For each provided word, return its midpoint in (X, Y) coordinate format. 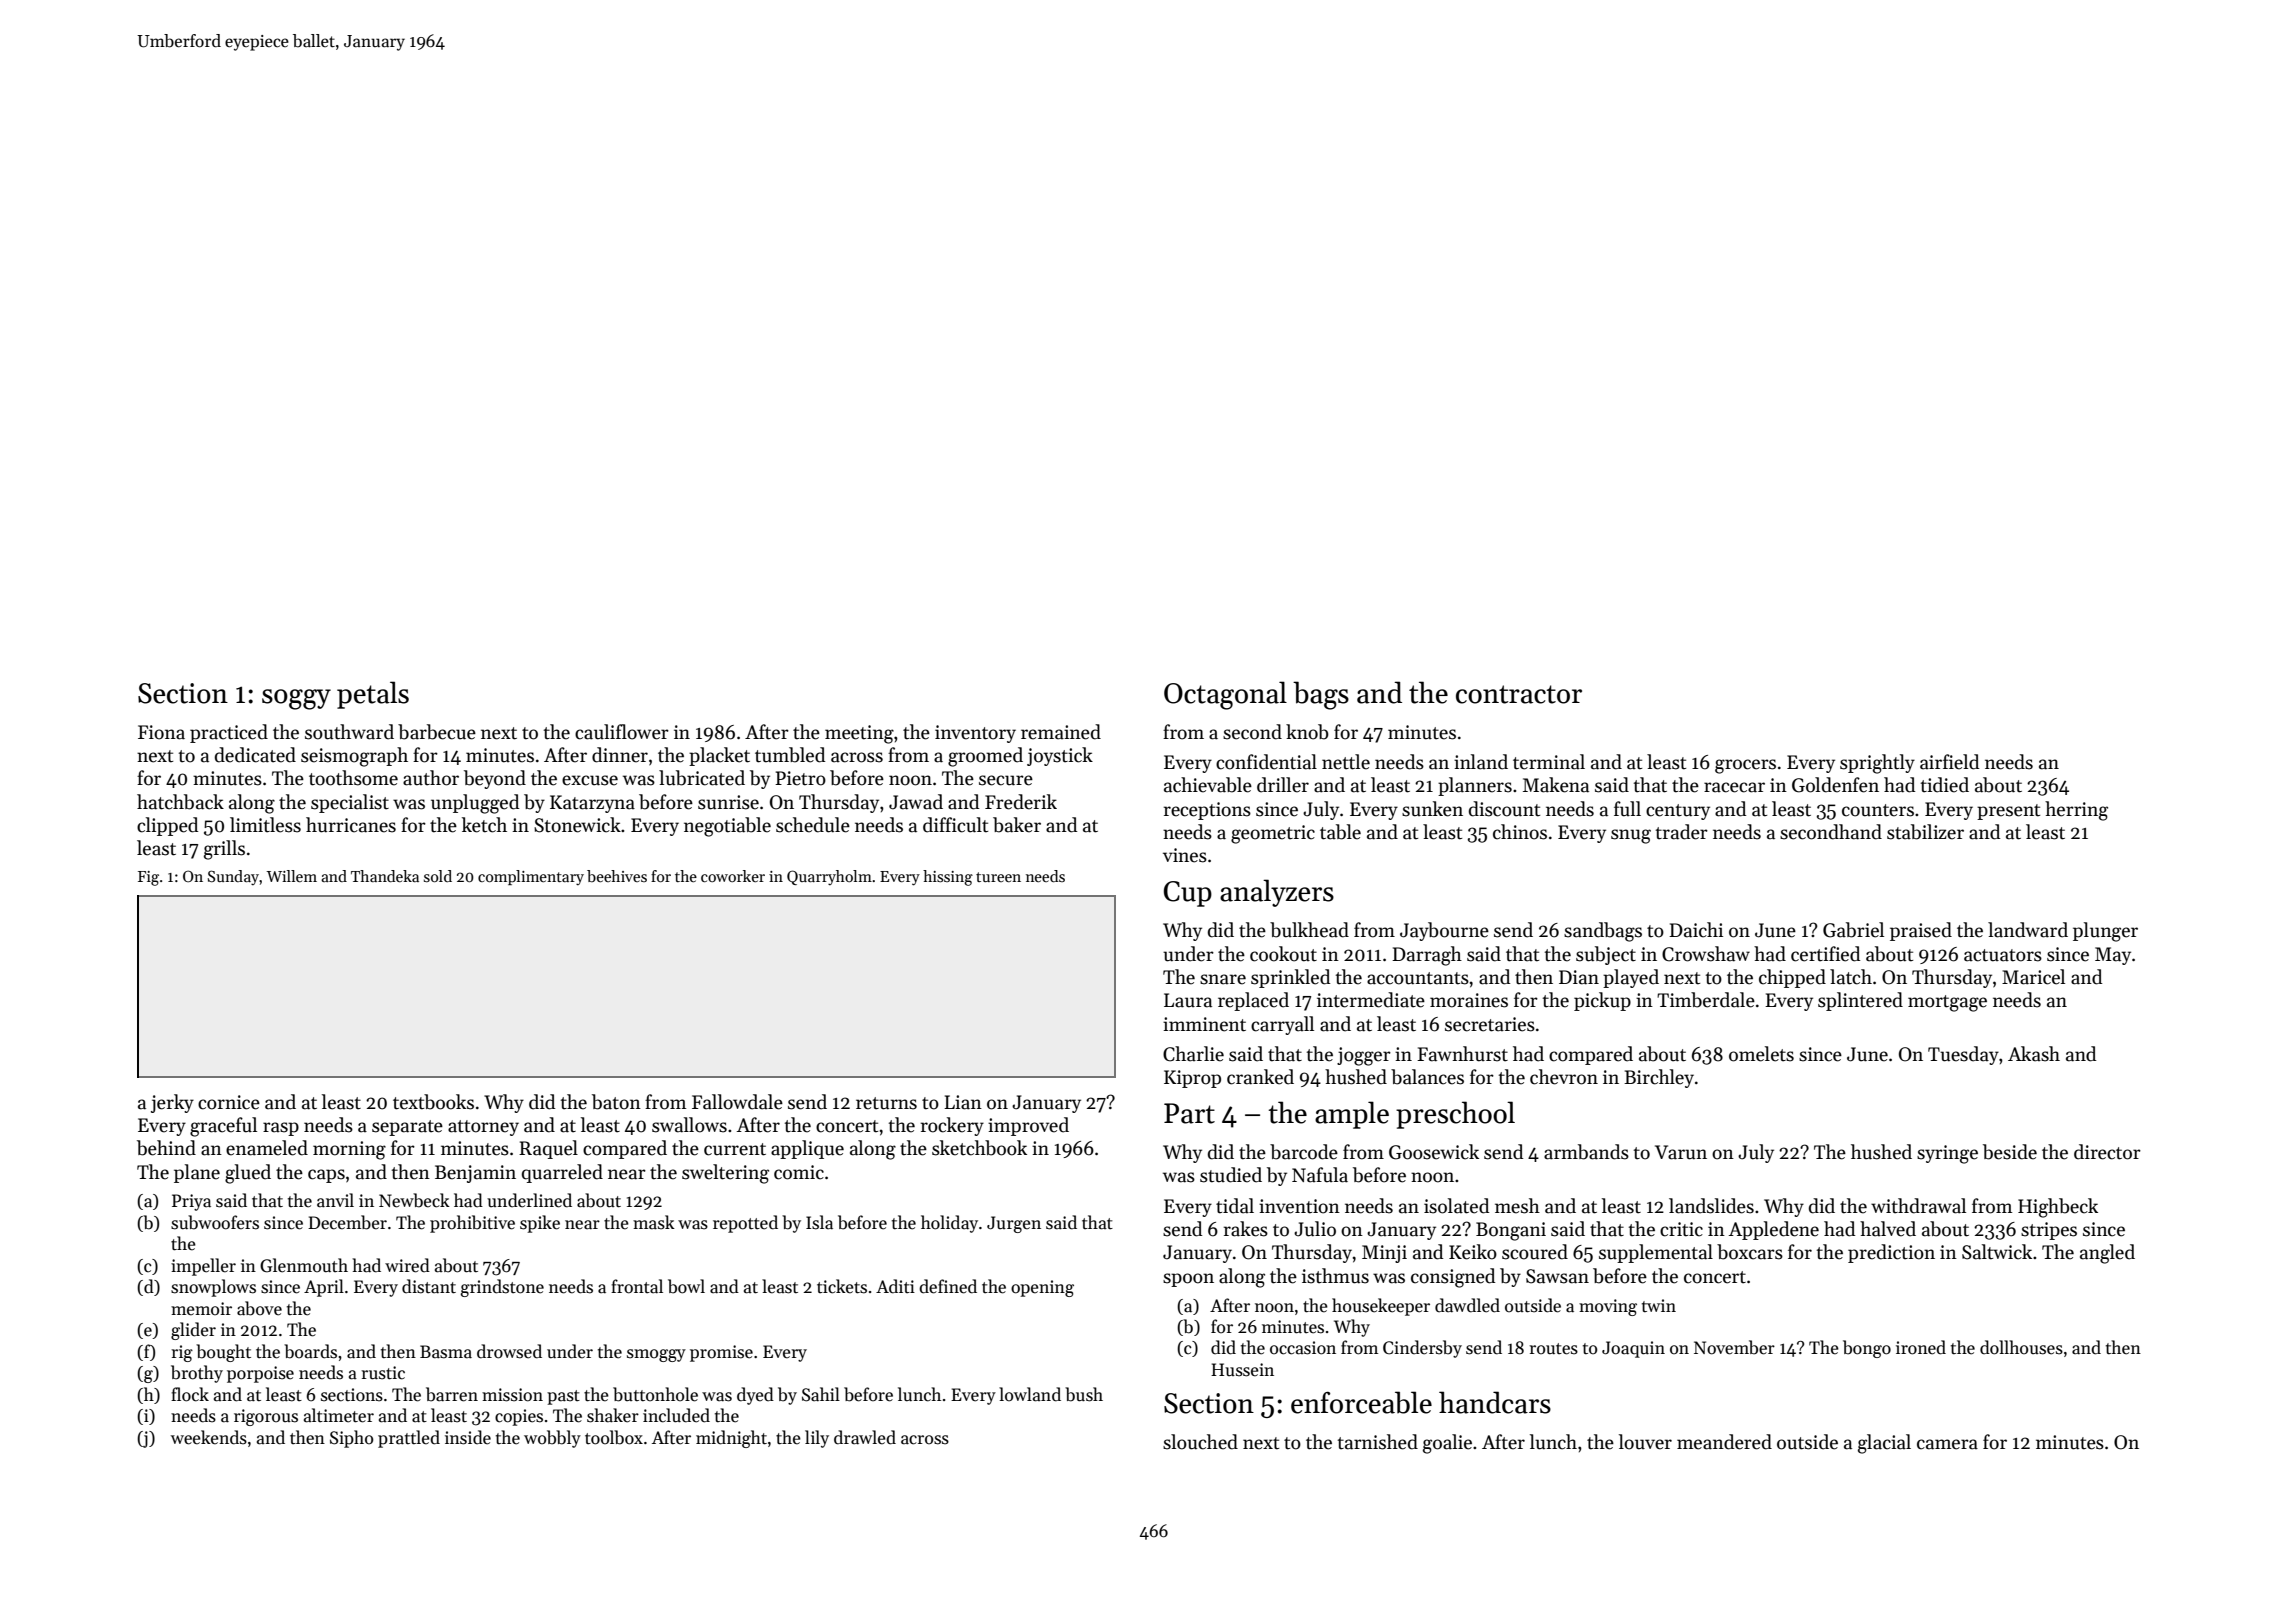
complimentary (531, 877)
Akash (2034, 1054)
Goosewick (1434, 1152)
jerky (172, 1103)
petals (373, 695)
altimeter (339, 1415)
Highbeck (2058, 1208)
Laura (1188, 1000)
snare (1223, 979)
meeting (859, 734)
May (2113, 956)
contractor (1519, 694)
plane (197, 1173)
